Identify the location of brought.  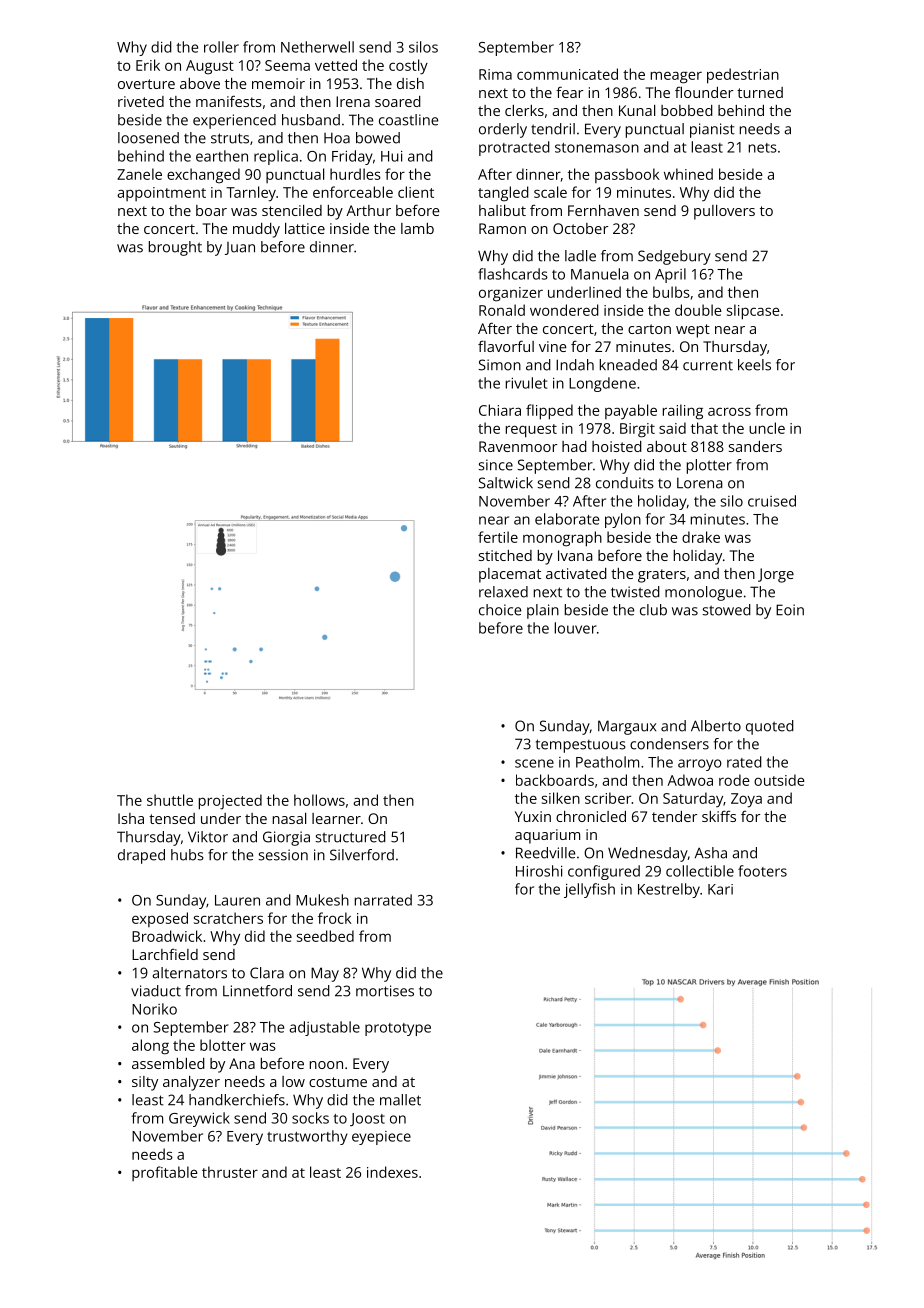
(175, 248).
